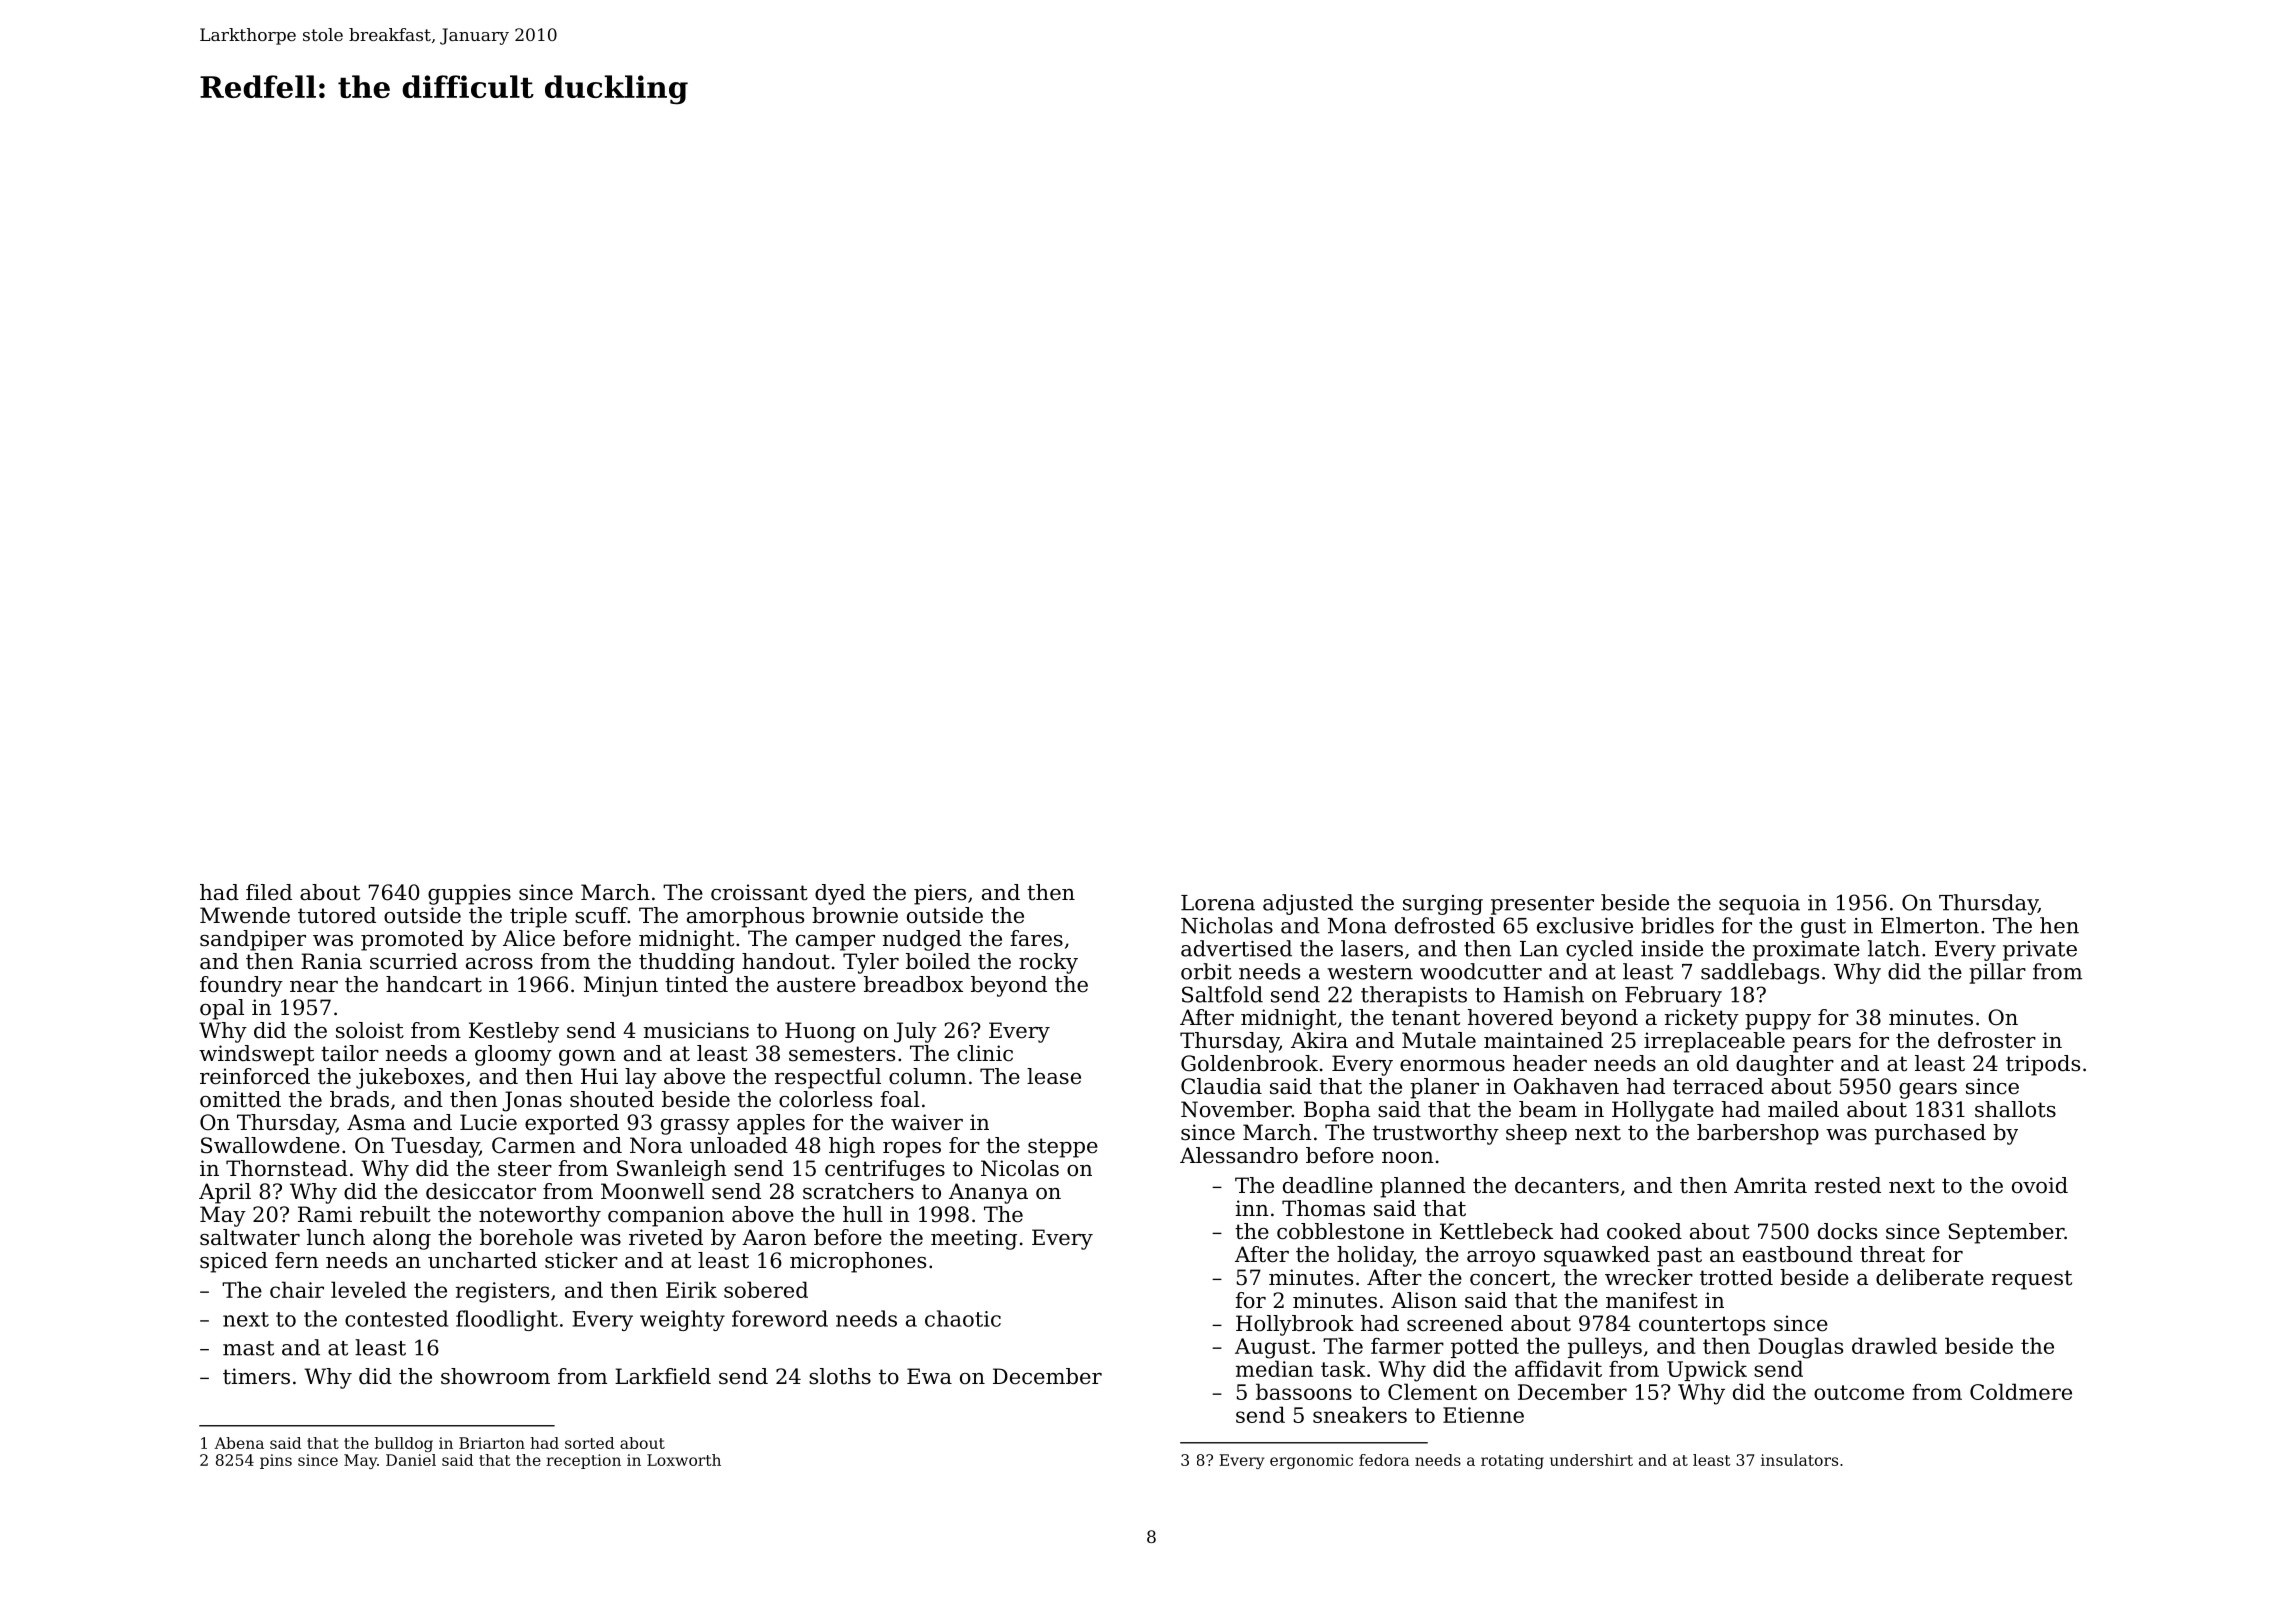  Describe the element at coordinates (1759, 905) in the screenshot. I see `sequoia` at that location.
